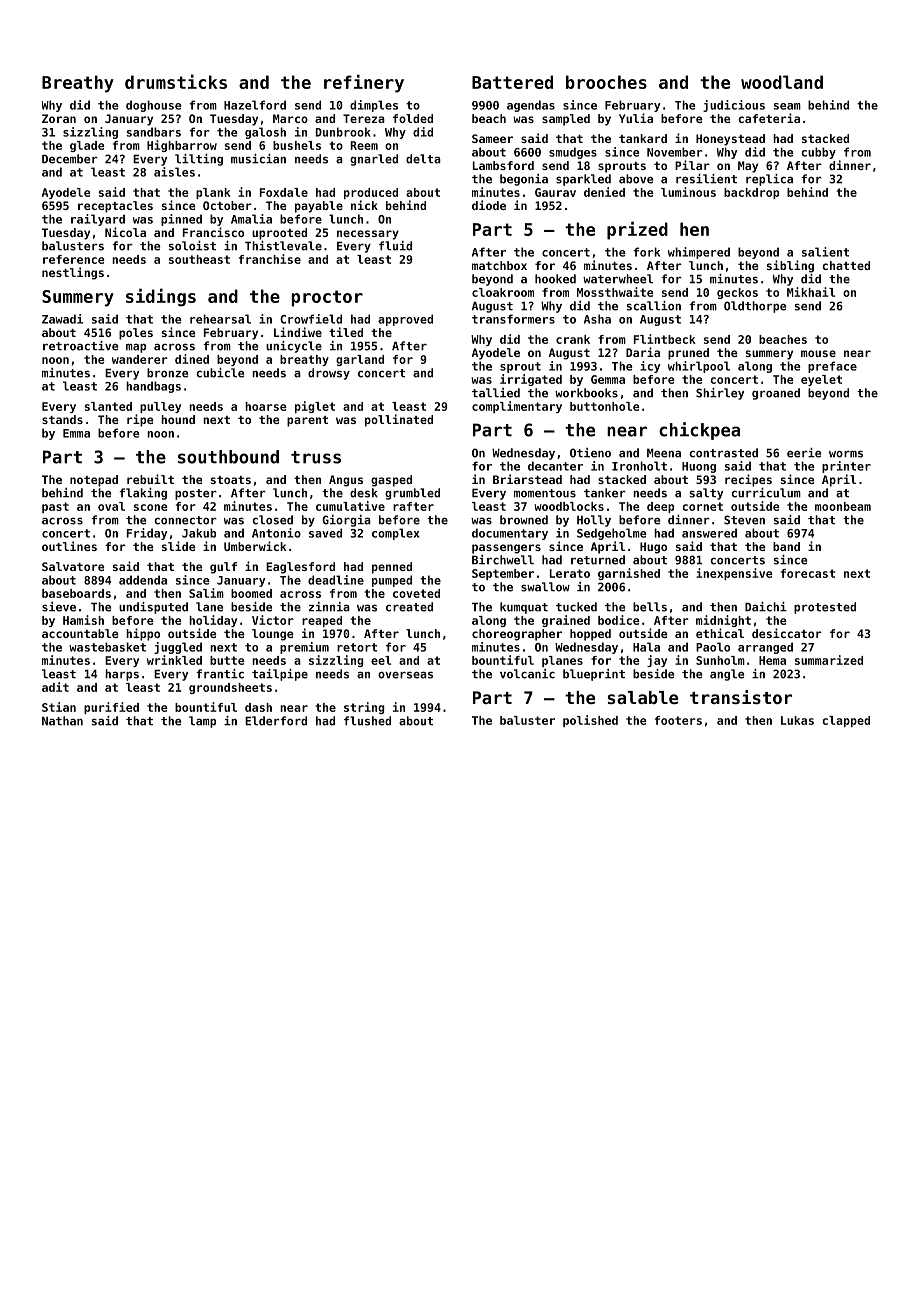  Describe the element at coordinates (115, 207) in the screenshot. I see `receptacles` at that location.
